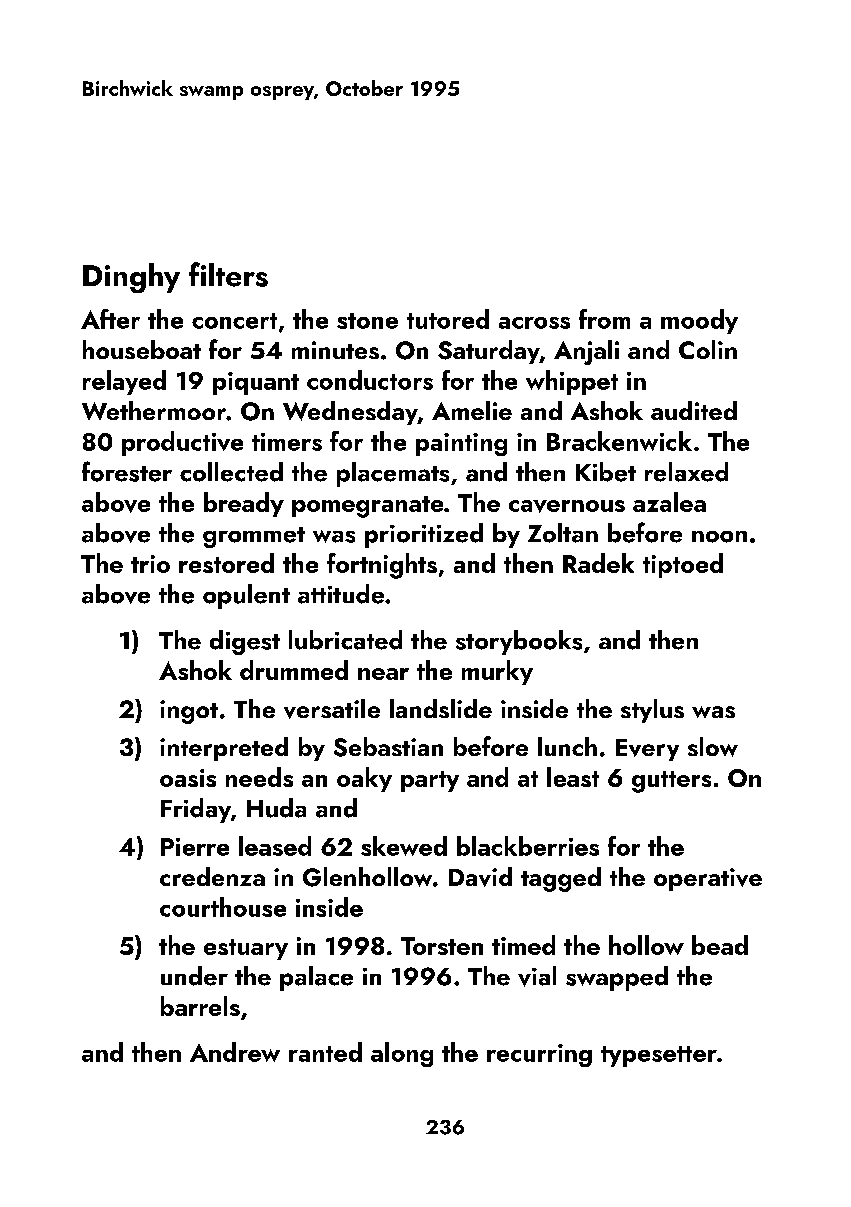 The width and height of the image is (851, 1207). Describe the element at coordinates (537, 976) in the image. I see `vial` at that location.
